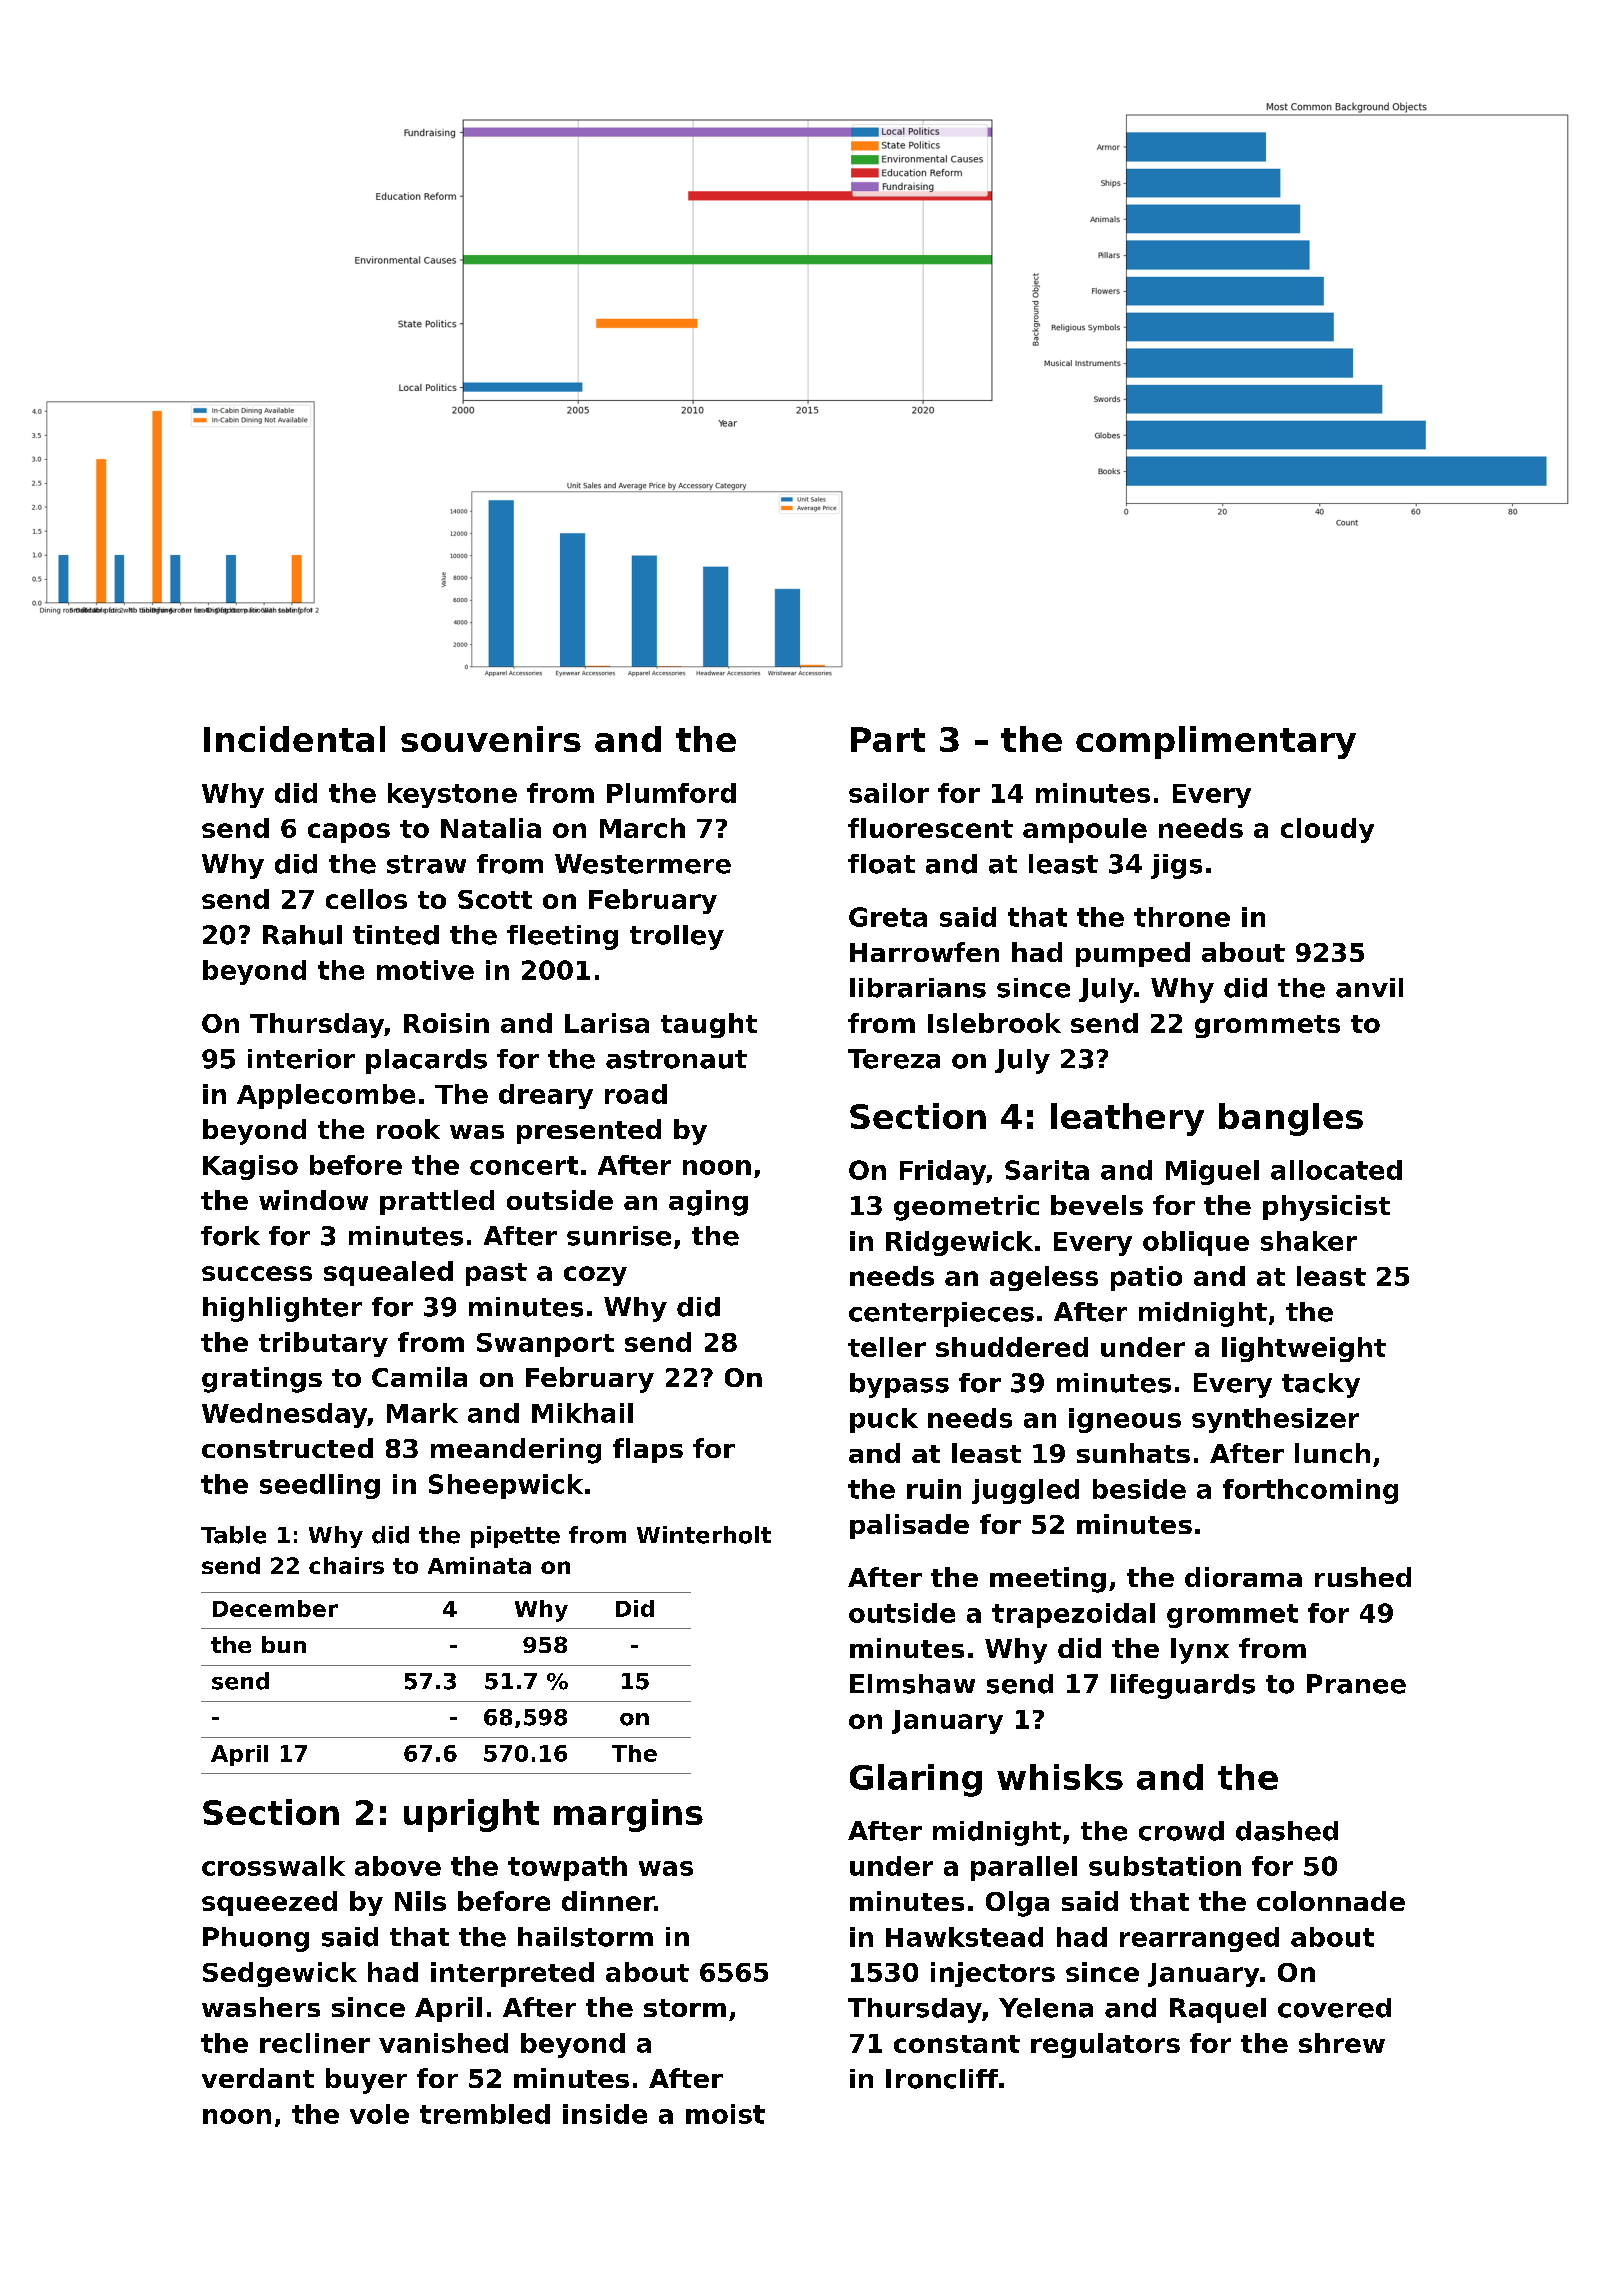 The height and width of the screenshot is (2292, 1620). I want to click on allocated, so click(1336, 1170).
